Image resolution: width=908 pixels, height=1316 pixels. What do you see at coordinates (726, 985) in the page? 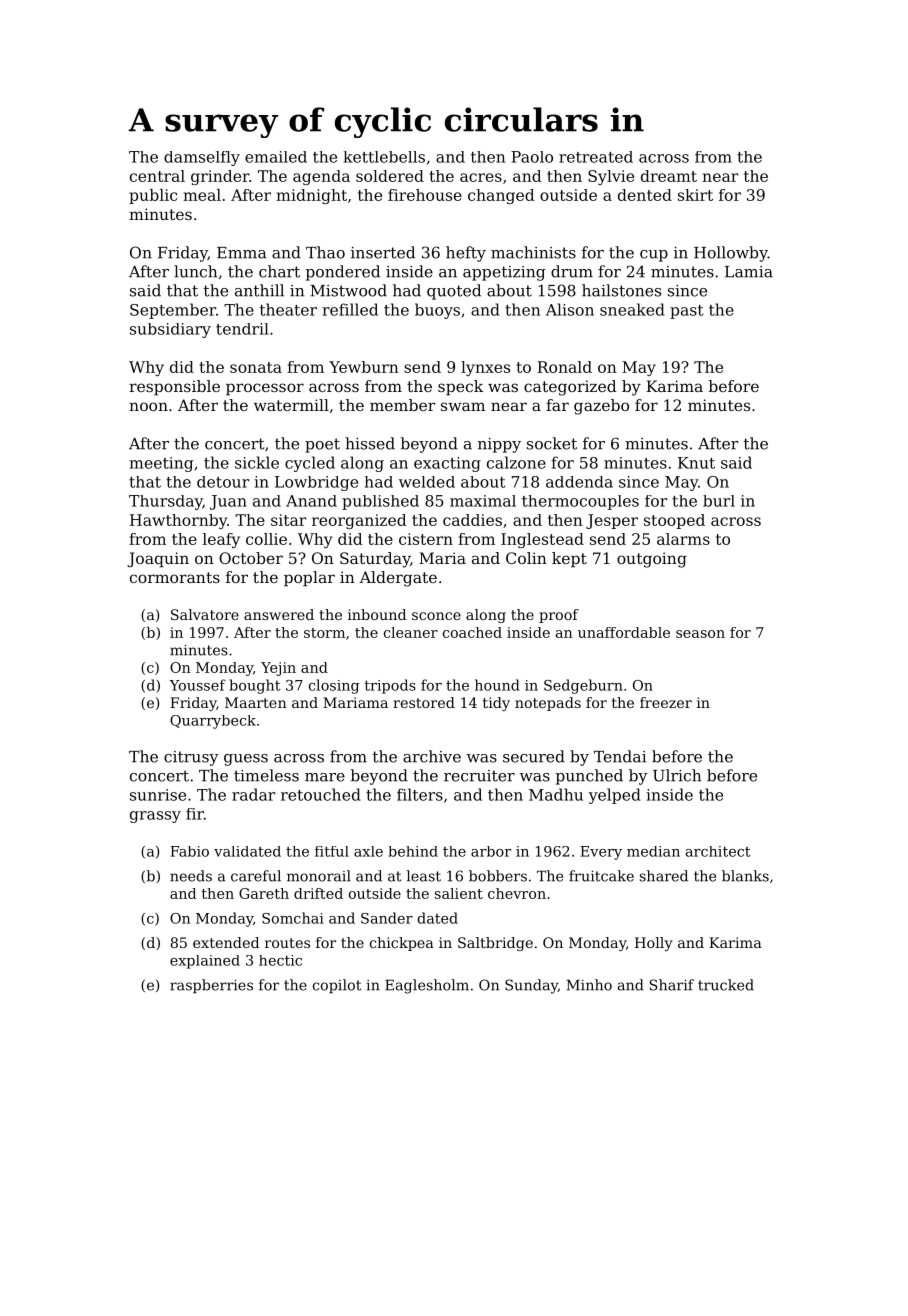
I see `trucked` at bounding box center [726, 985].
